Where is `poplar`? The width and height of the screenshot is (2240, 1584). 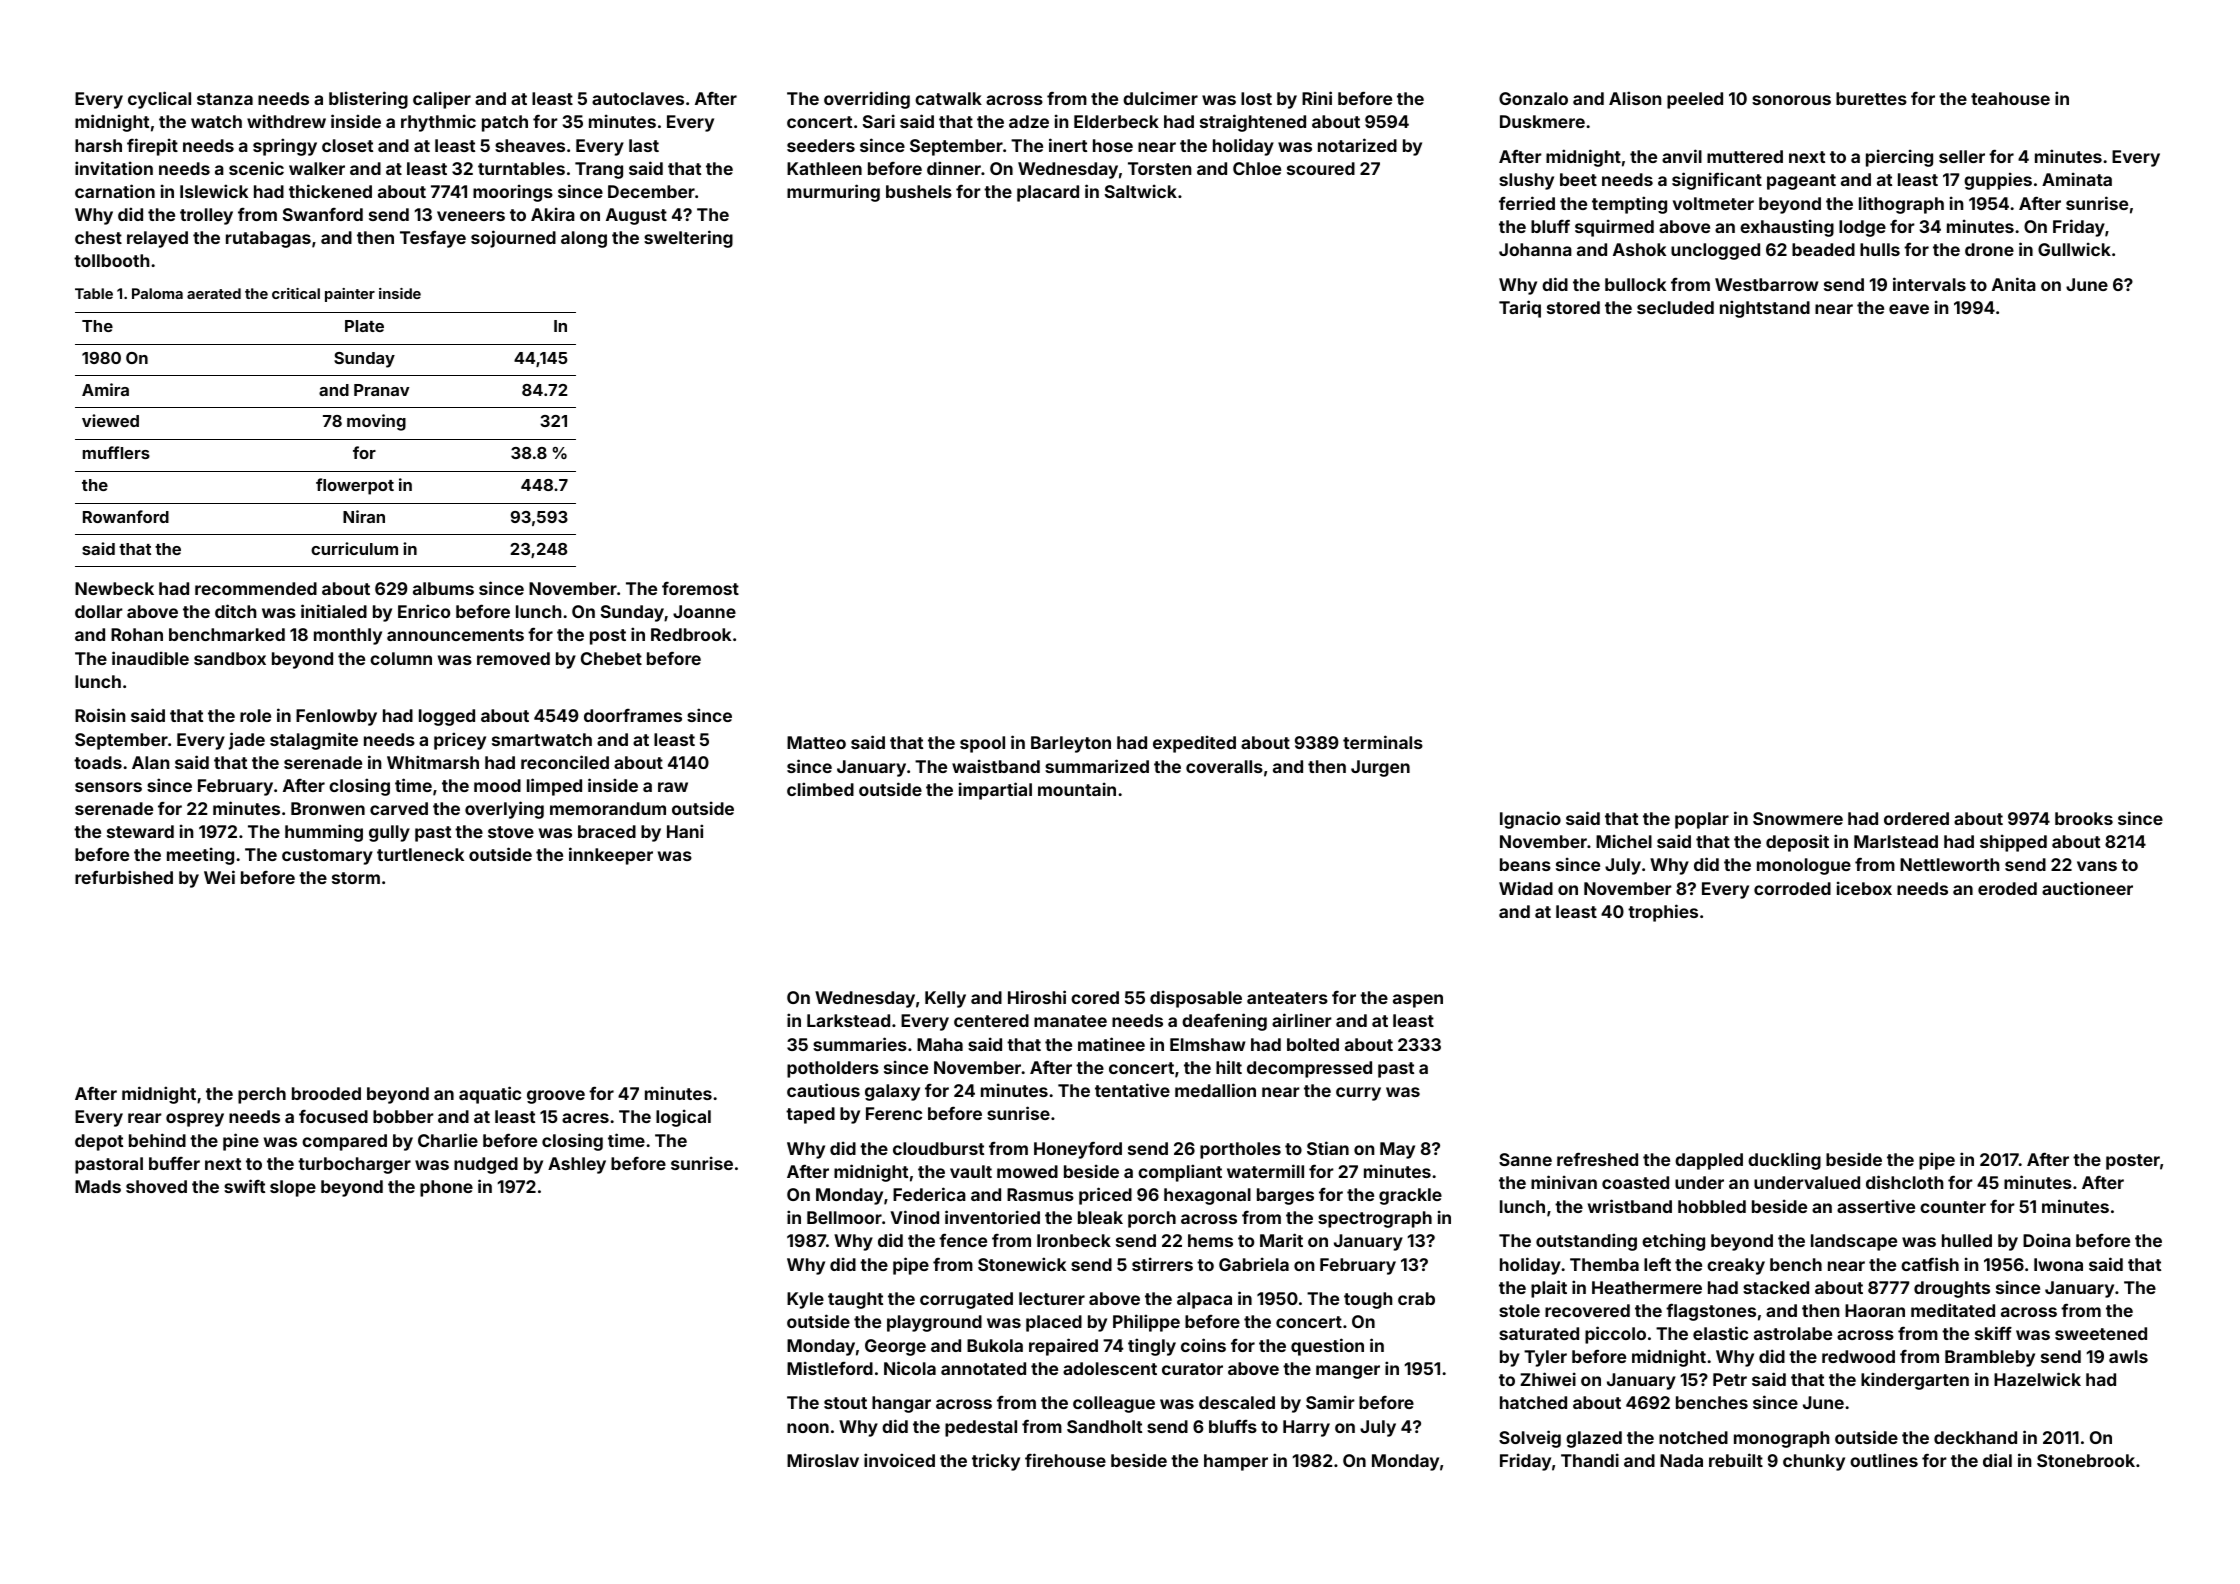
poplar is located at coordinates (1702, 820).
